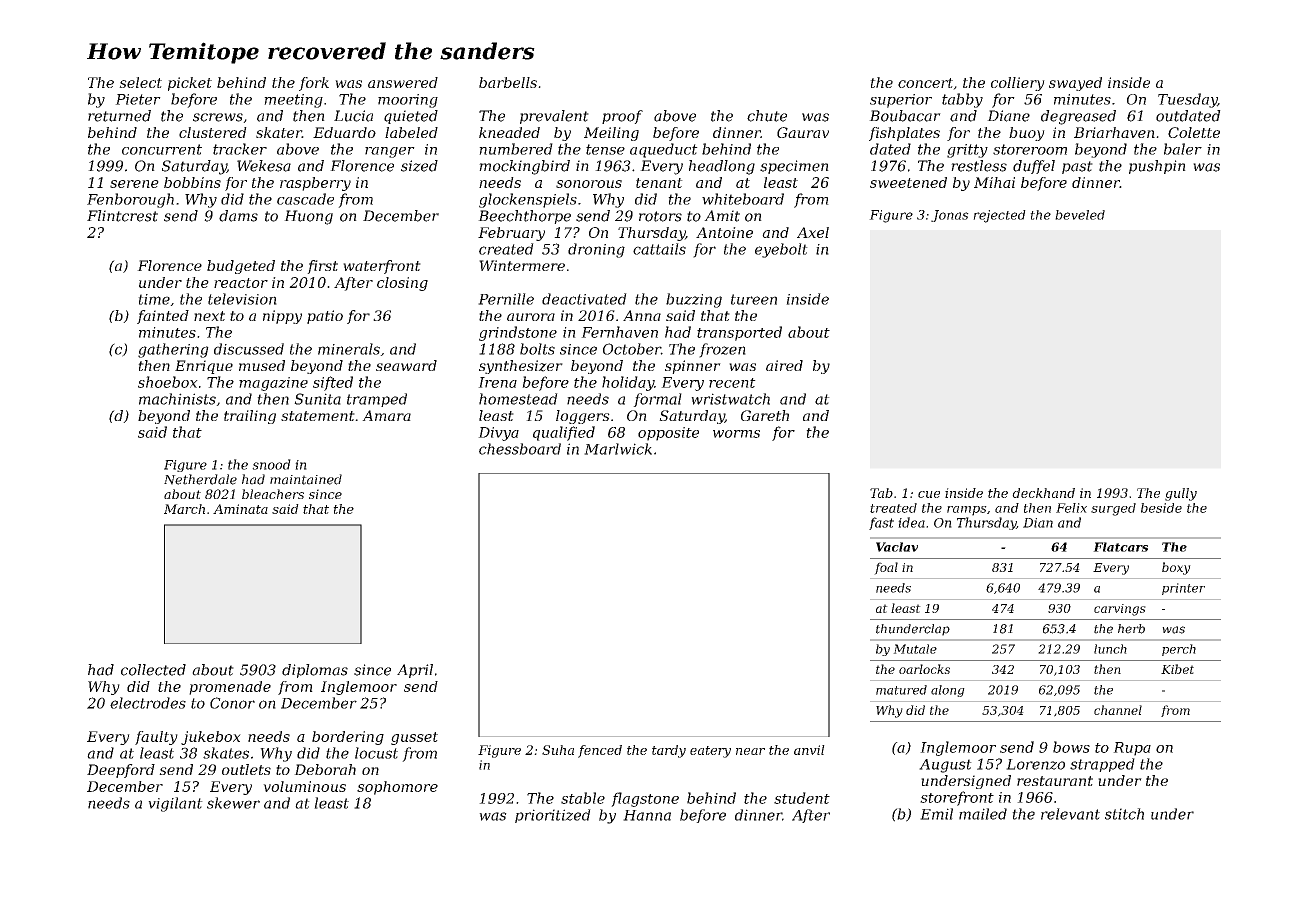  Describe the element at coordinates (415, 671) in the screenshot. I see `April` at that location.
